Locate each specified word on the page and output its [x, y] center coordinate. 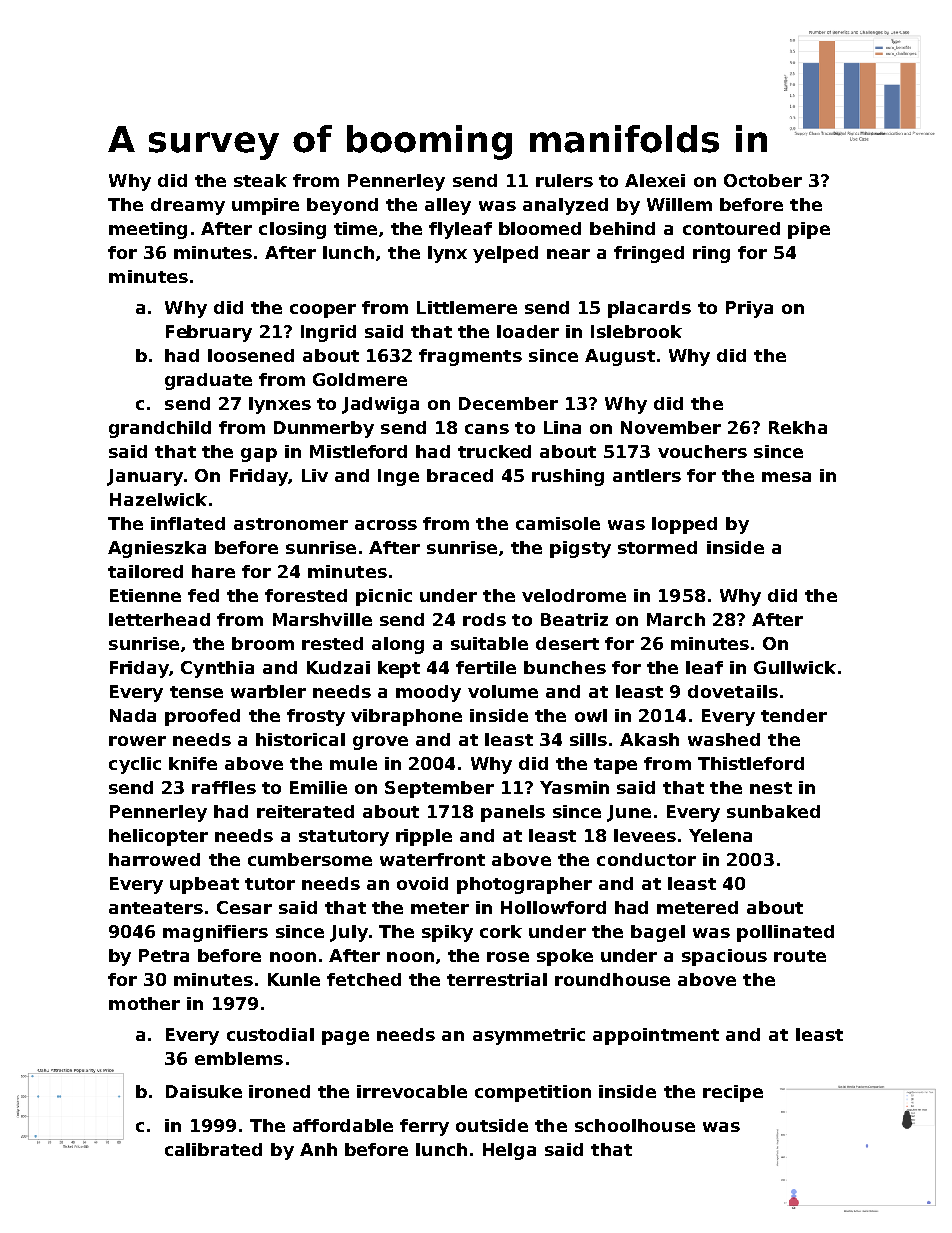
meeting [148, 230]
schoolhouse [635, 1125]
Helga [509, 1151]
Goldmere [360, 379]
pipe [809, 230]
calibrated [213, 1149]
